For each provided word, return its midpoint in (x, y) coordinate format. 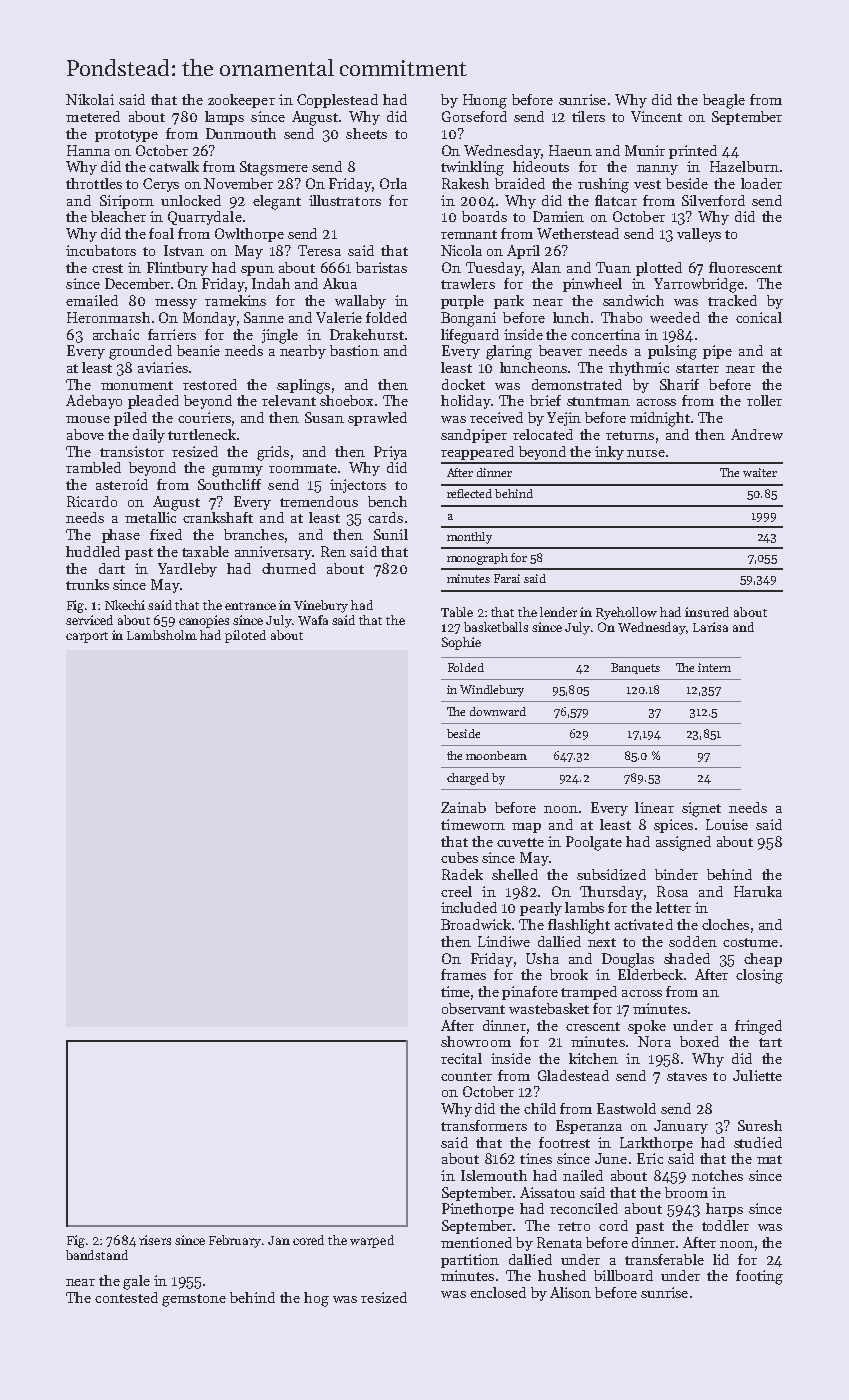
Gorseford (474, 116)
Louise (727, 824)
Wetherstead (578, 233)
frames (463, 974)
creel (456, 891)
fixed (166, 534)
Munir (645, 150)
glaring (509, 352)
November (238, 183)
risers (155, 1240)
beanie (198, 350)
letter (673, 907)
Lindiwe (504, 941)
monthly (469, 538)
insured (707, 612)
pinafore (530, 993)
